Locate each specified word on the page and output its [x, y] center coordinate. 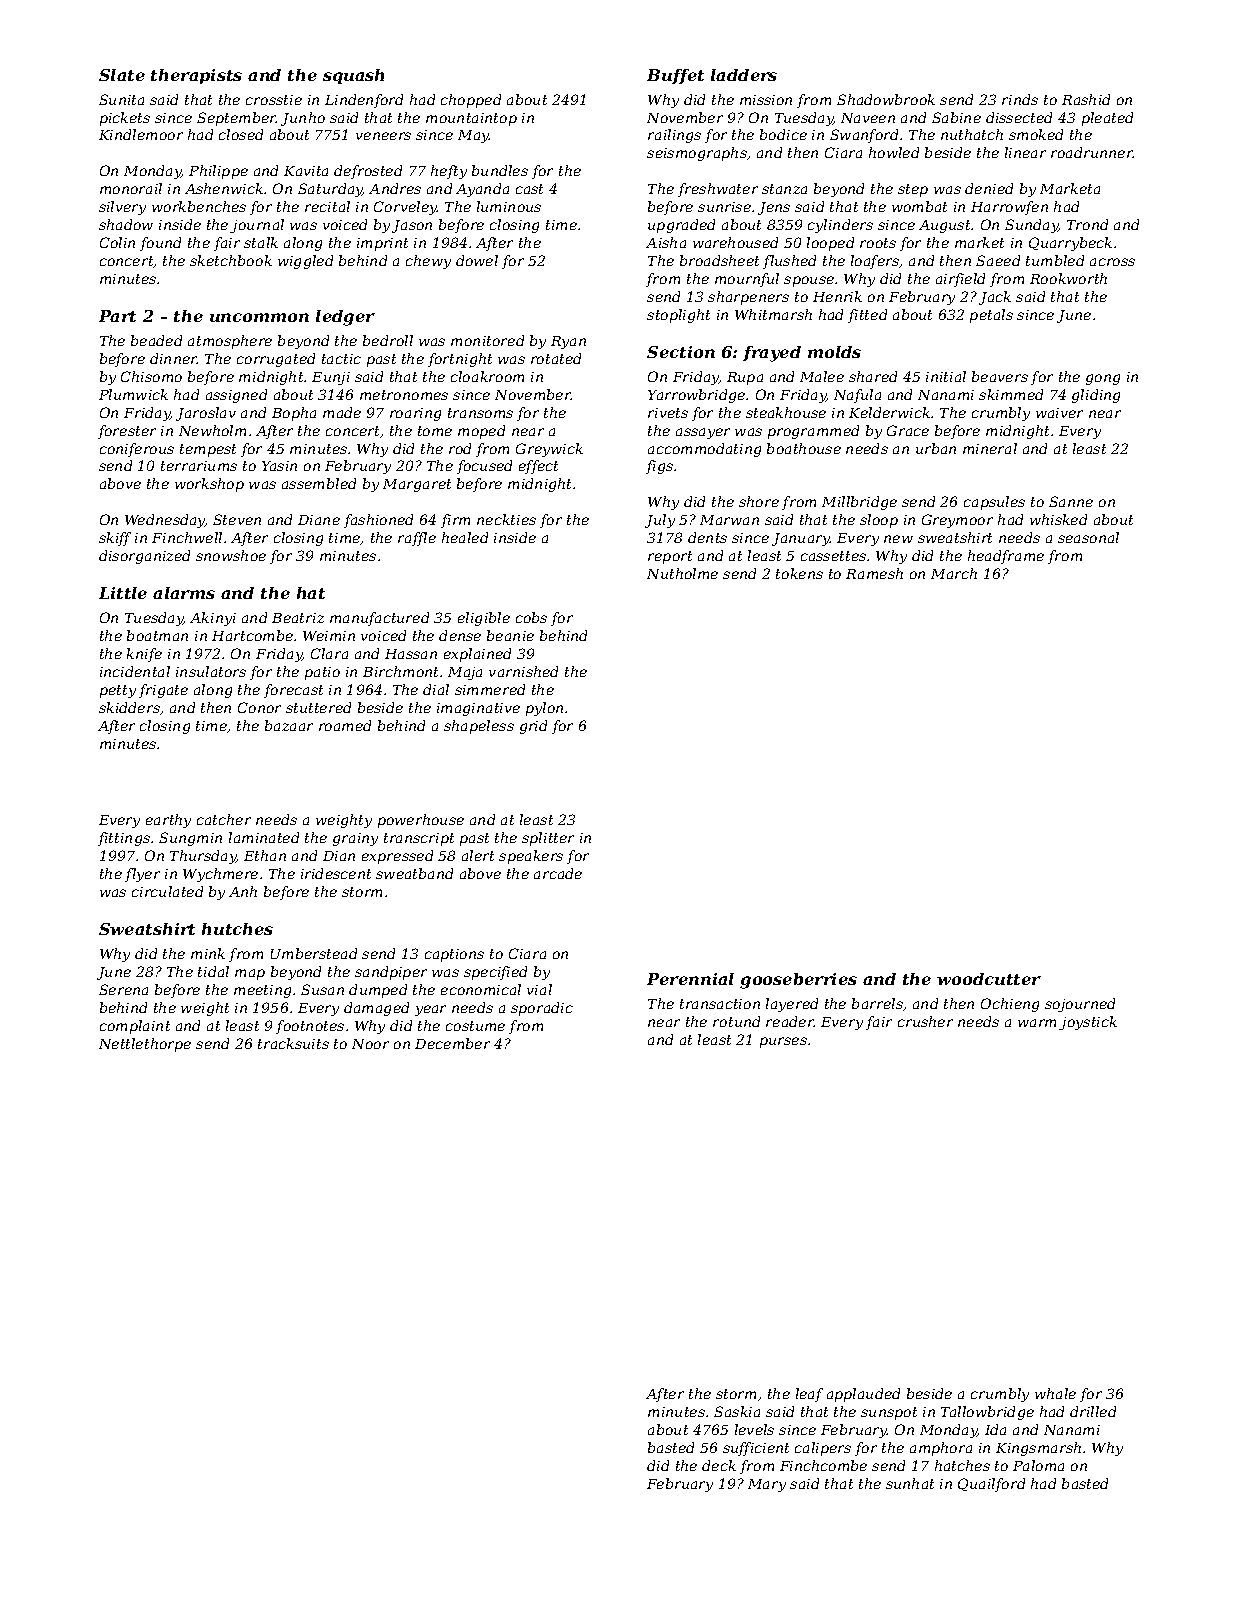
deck [719, 1465]
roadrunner [1092, 152]
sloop [879, 521]
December [452, 1043]
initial [946, 376]
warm [1037, 1023]
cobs [531, 617]
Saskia [737, 1411]
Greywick [549, 450]
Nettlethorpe [145, 1045]
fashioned [378, 521]
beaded [156, 340]
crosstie [274, 100]
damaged [376, 1009]
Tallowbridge [987, 1413]
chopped [471, 101]
